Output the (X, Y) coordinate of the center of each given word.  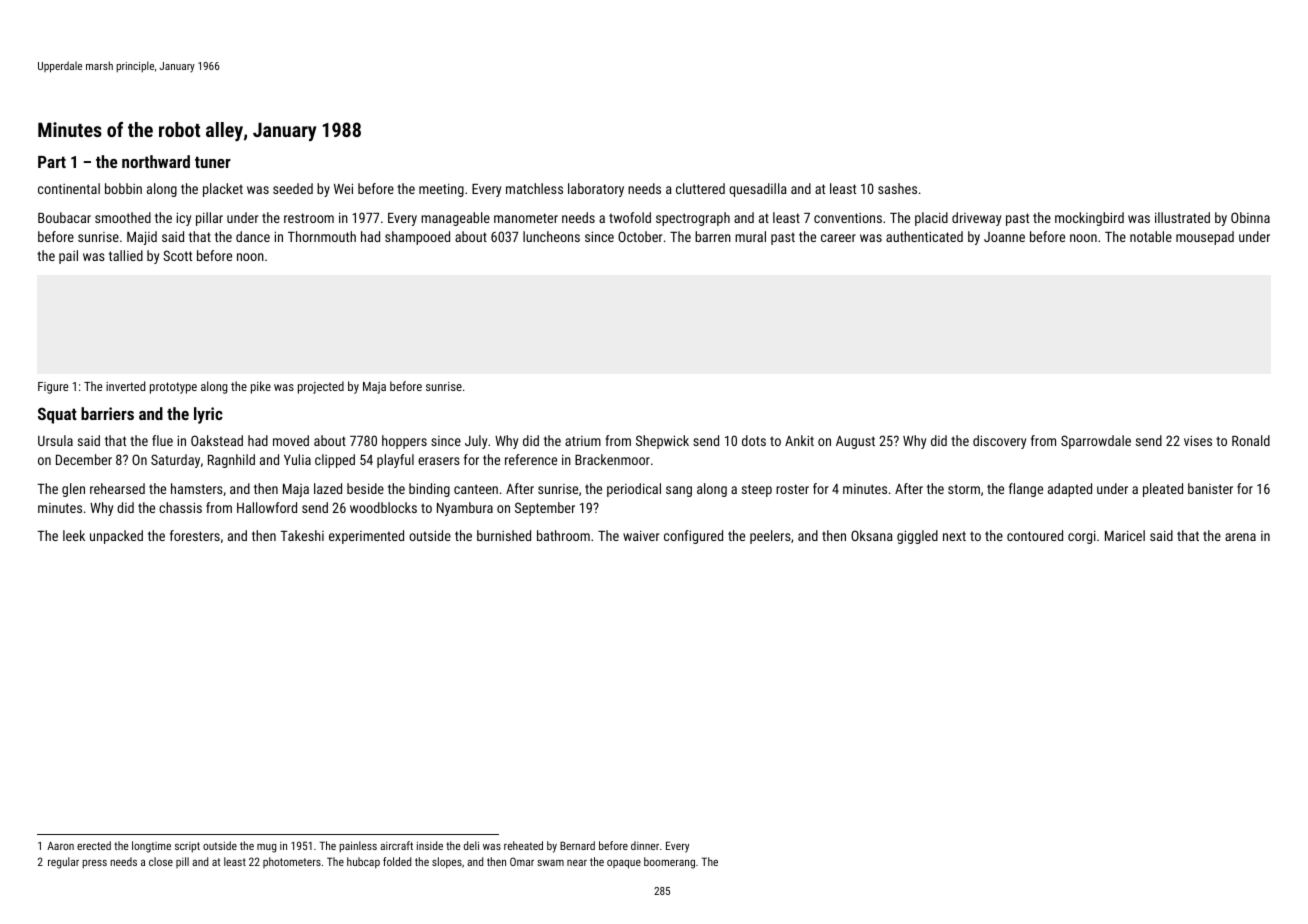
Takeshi (302, 535)
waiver (641, 535)
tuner (213, 162)
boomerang (669, 863)
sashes (897, 188)
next (954, 536)
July (476, 442)
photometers (292, 862)
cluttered (700, 188)
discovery (999, 442)
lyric (208, 415)
